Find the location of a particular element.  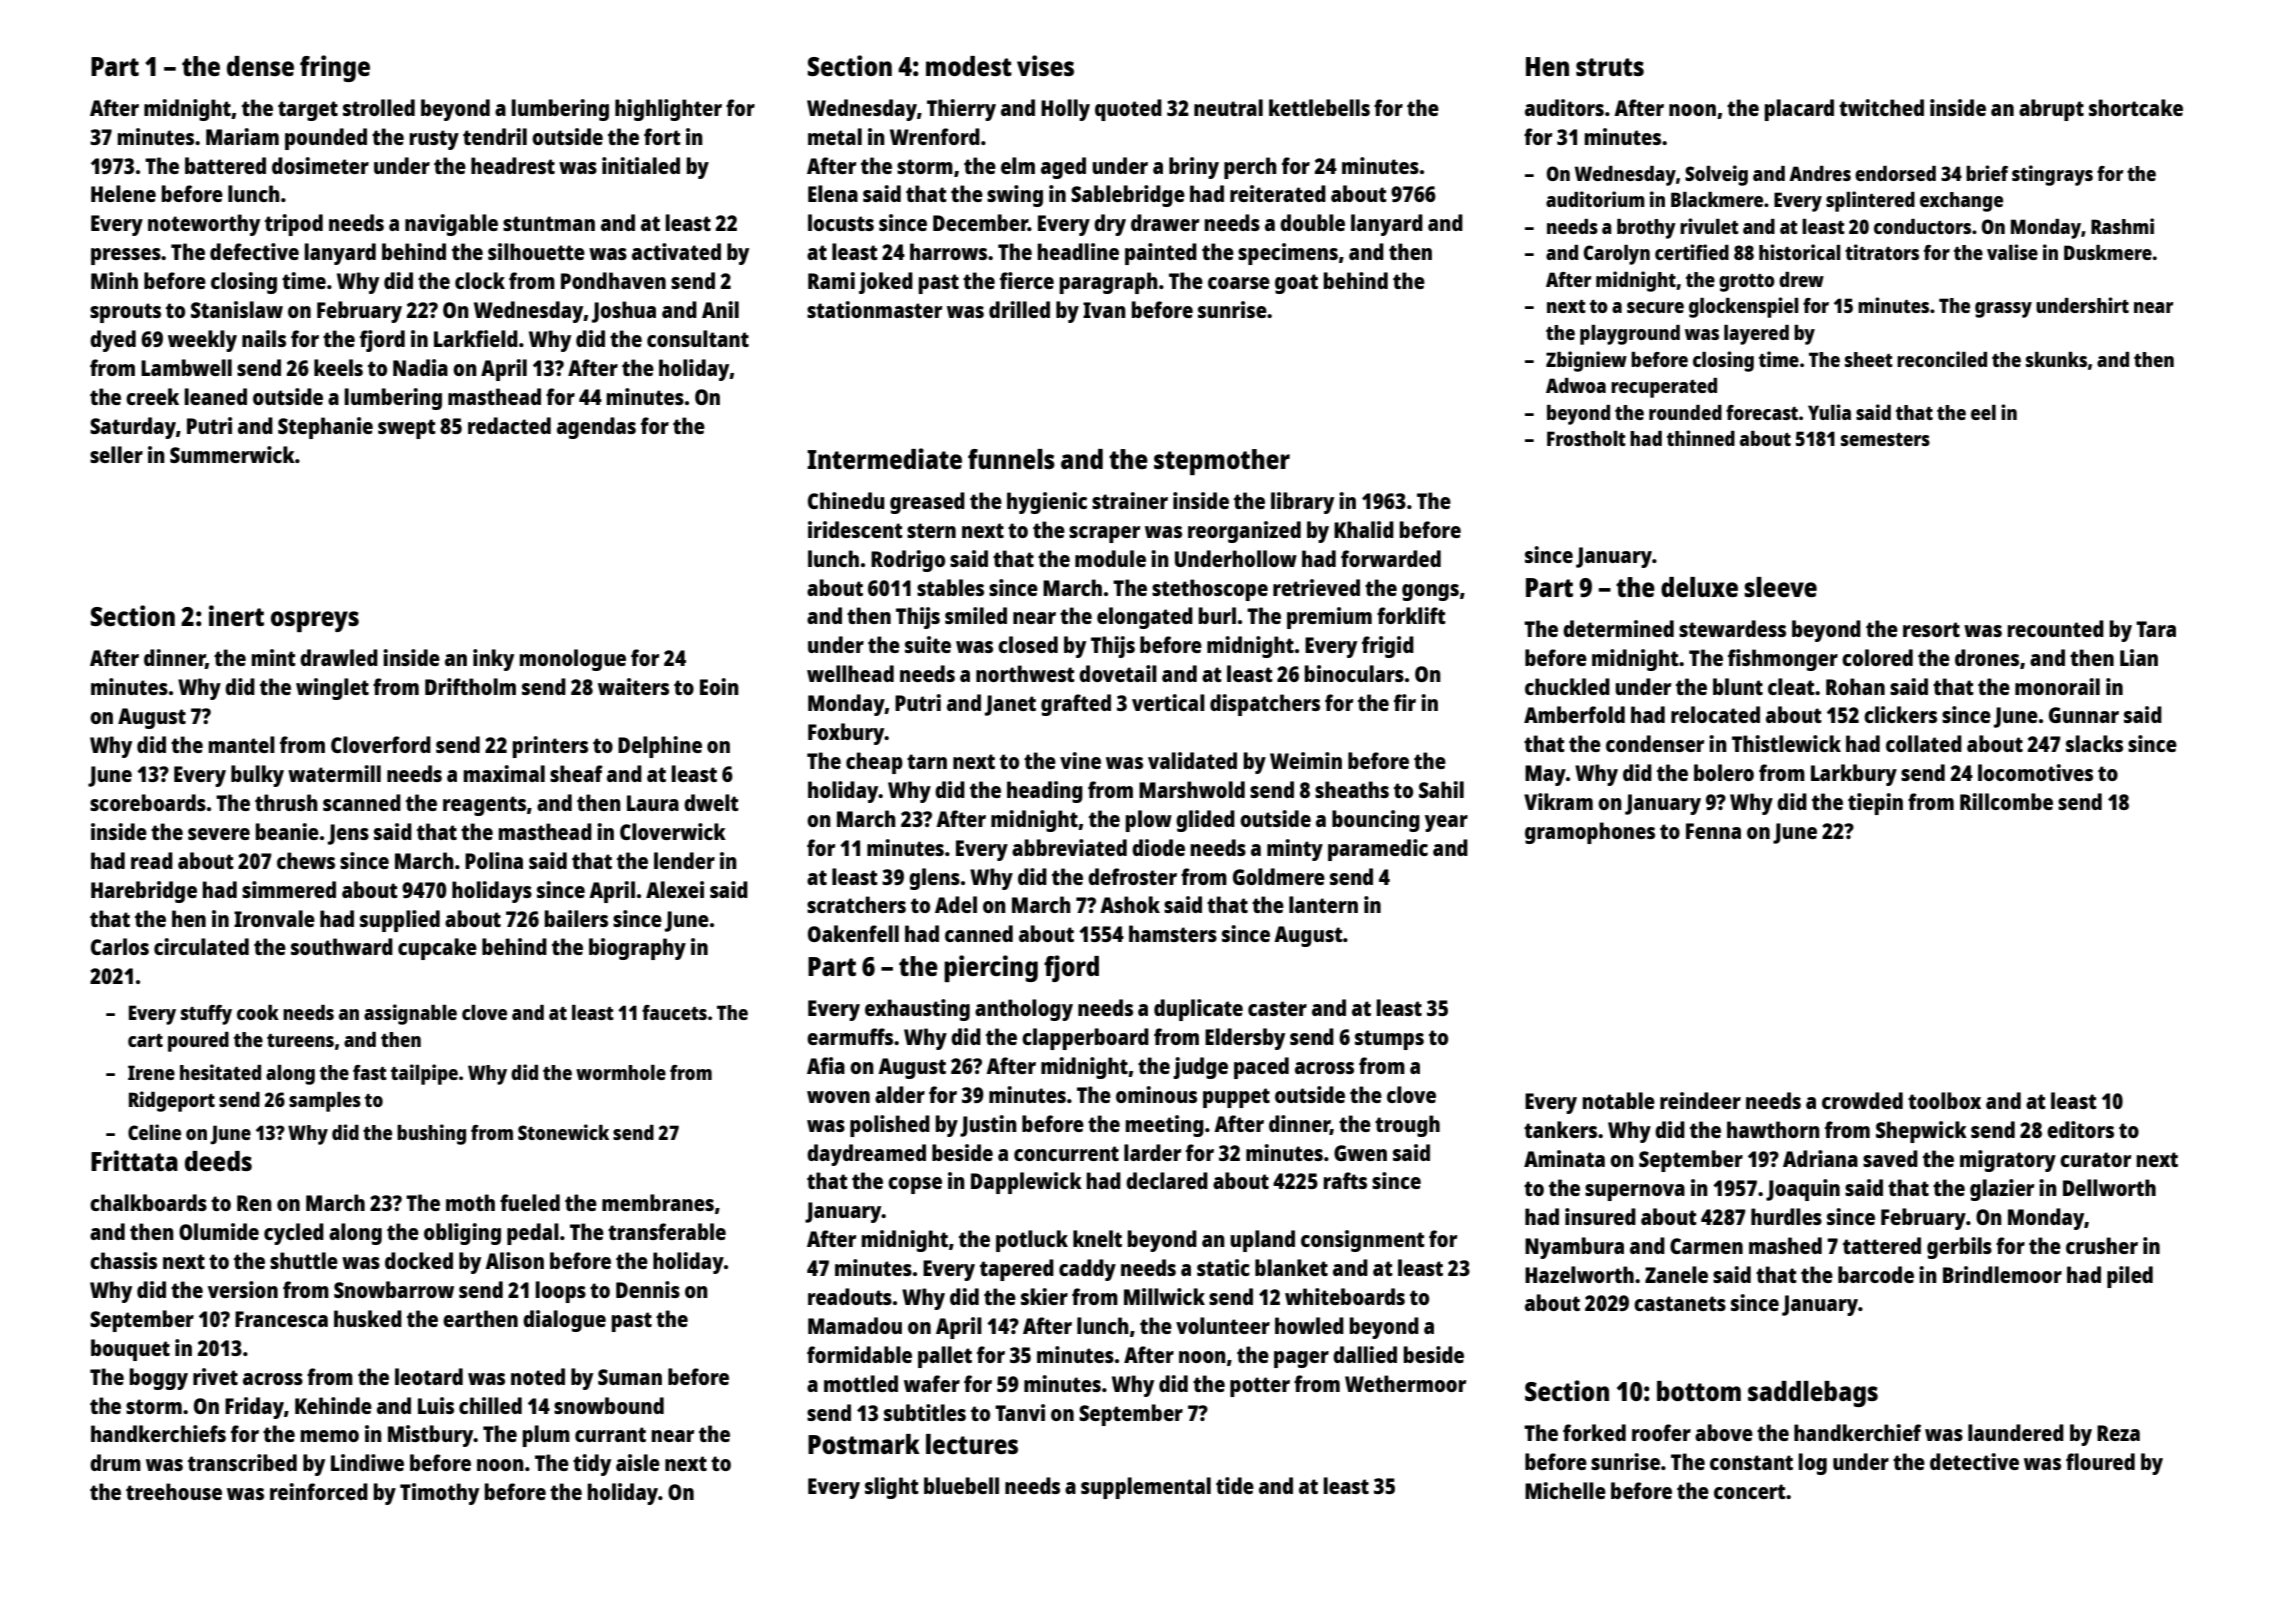

December is located at coordinates (980, 222).
